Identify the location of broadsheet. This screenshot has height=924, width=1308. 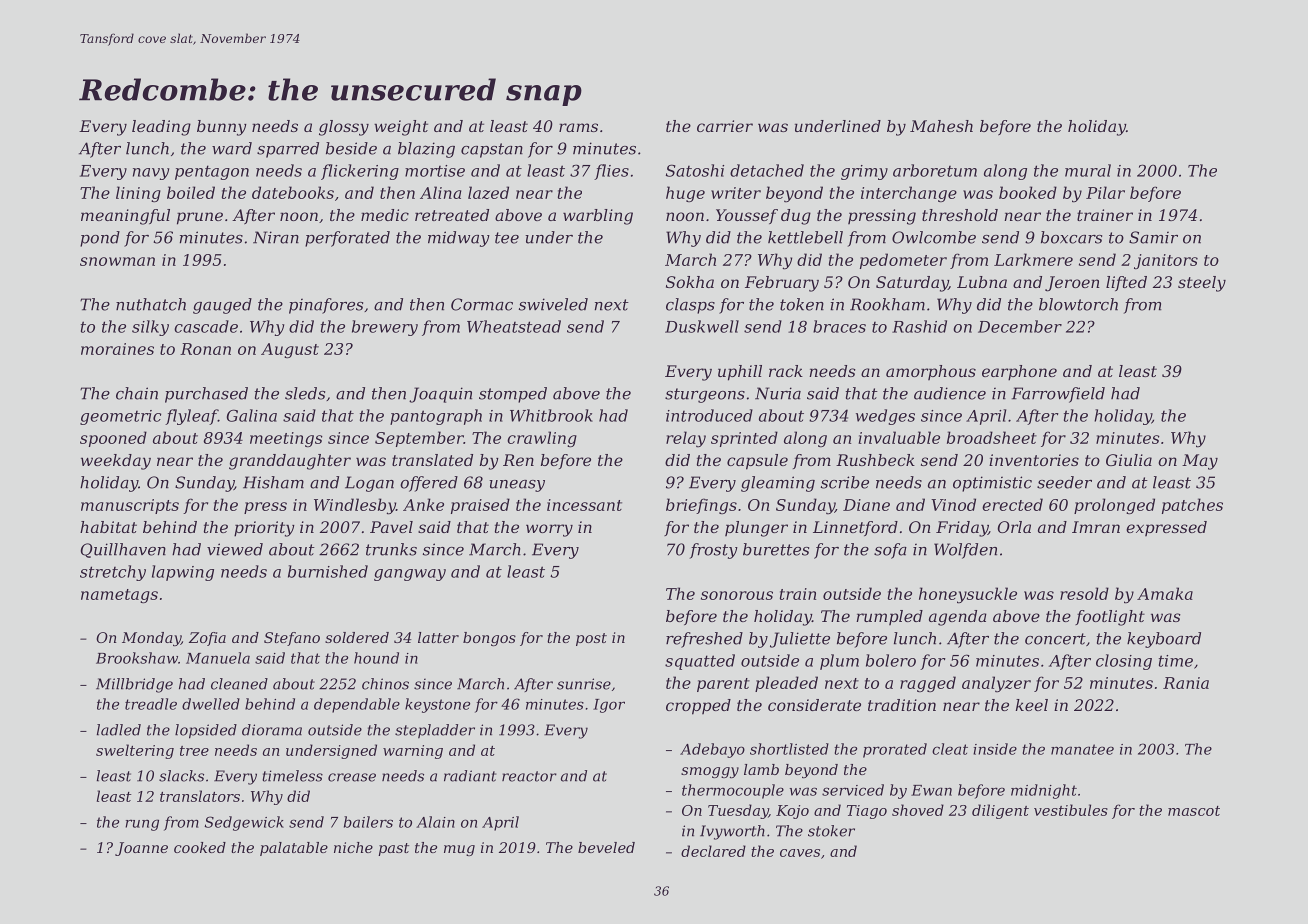
(992, 437).
